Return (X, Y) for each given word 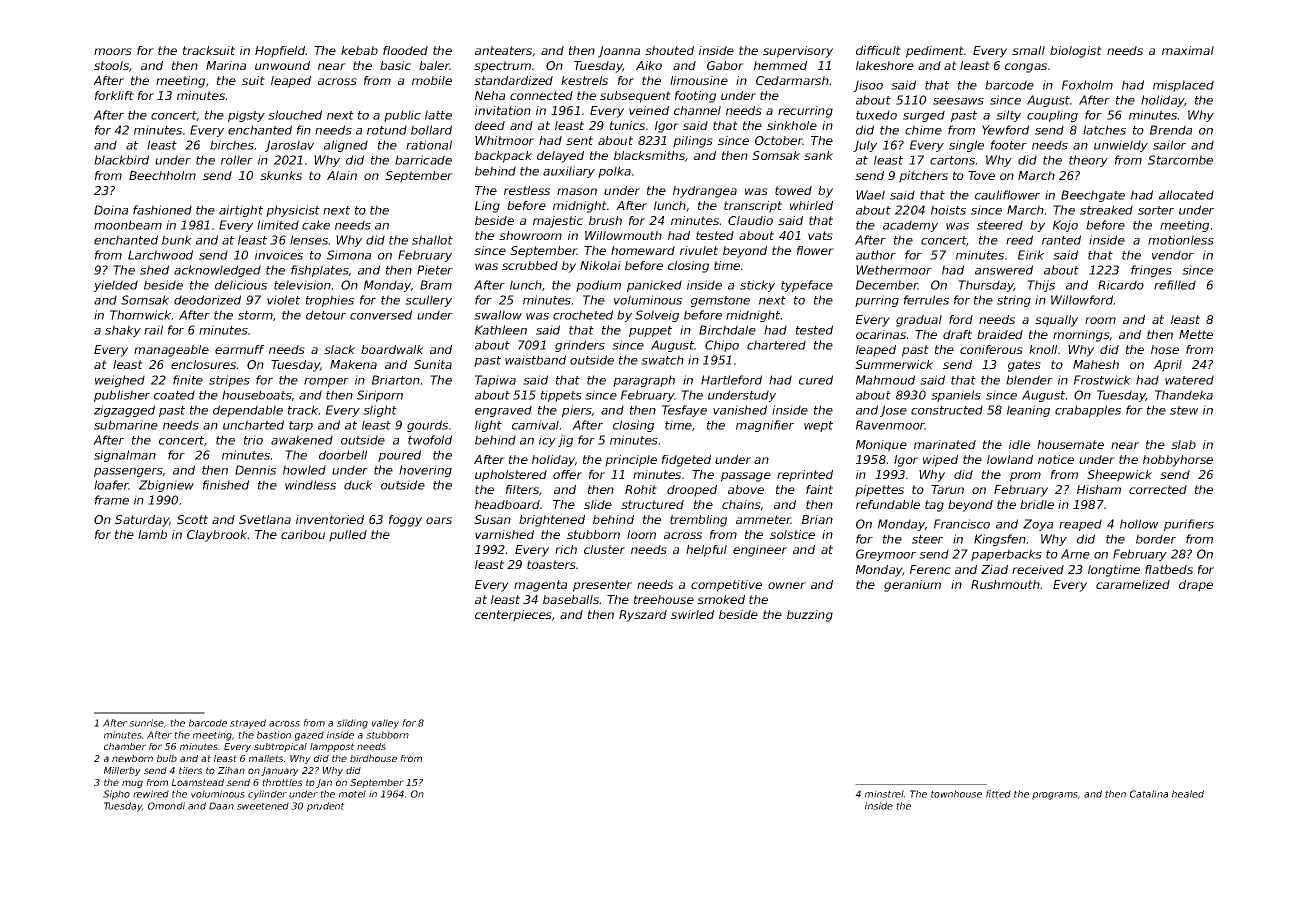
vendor (1173, 255)
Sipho (116, 795)
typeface (807, 286)
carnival (536, 425)
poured (399, 456)
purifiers (1189, 525)
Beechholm (162, 175)
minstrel (884, 794)
